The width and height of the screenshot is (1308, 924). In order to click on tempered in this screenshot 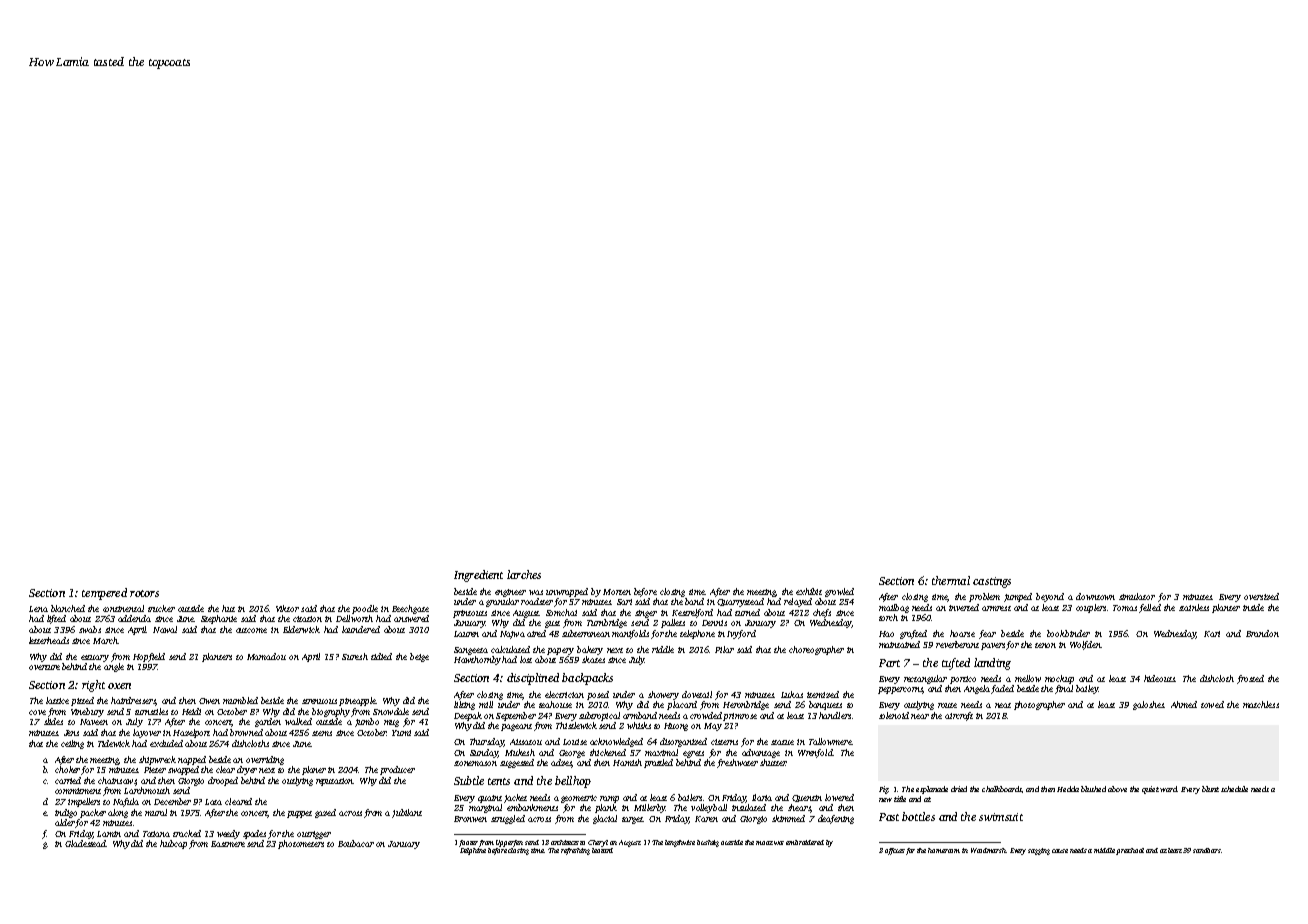, I will do `click(104, 594)`.
